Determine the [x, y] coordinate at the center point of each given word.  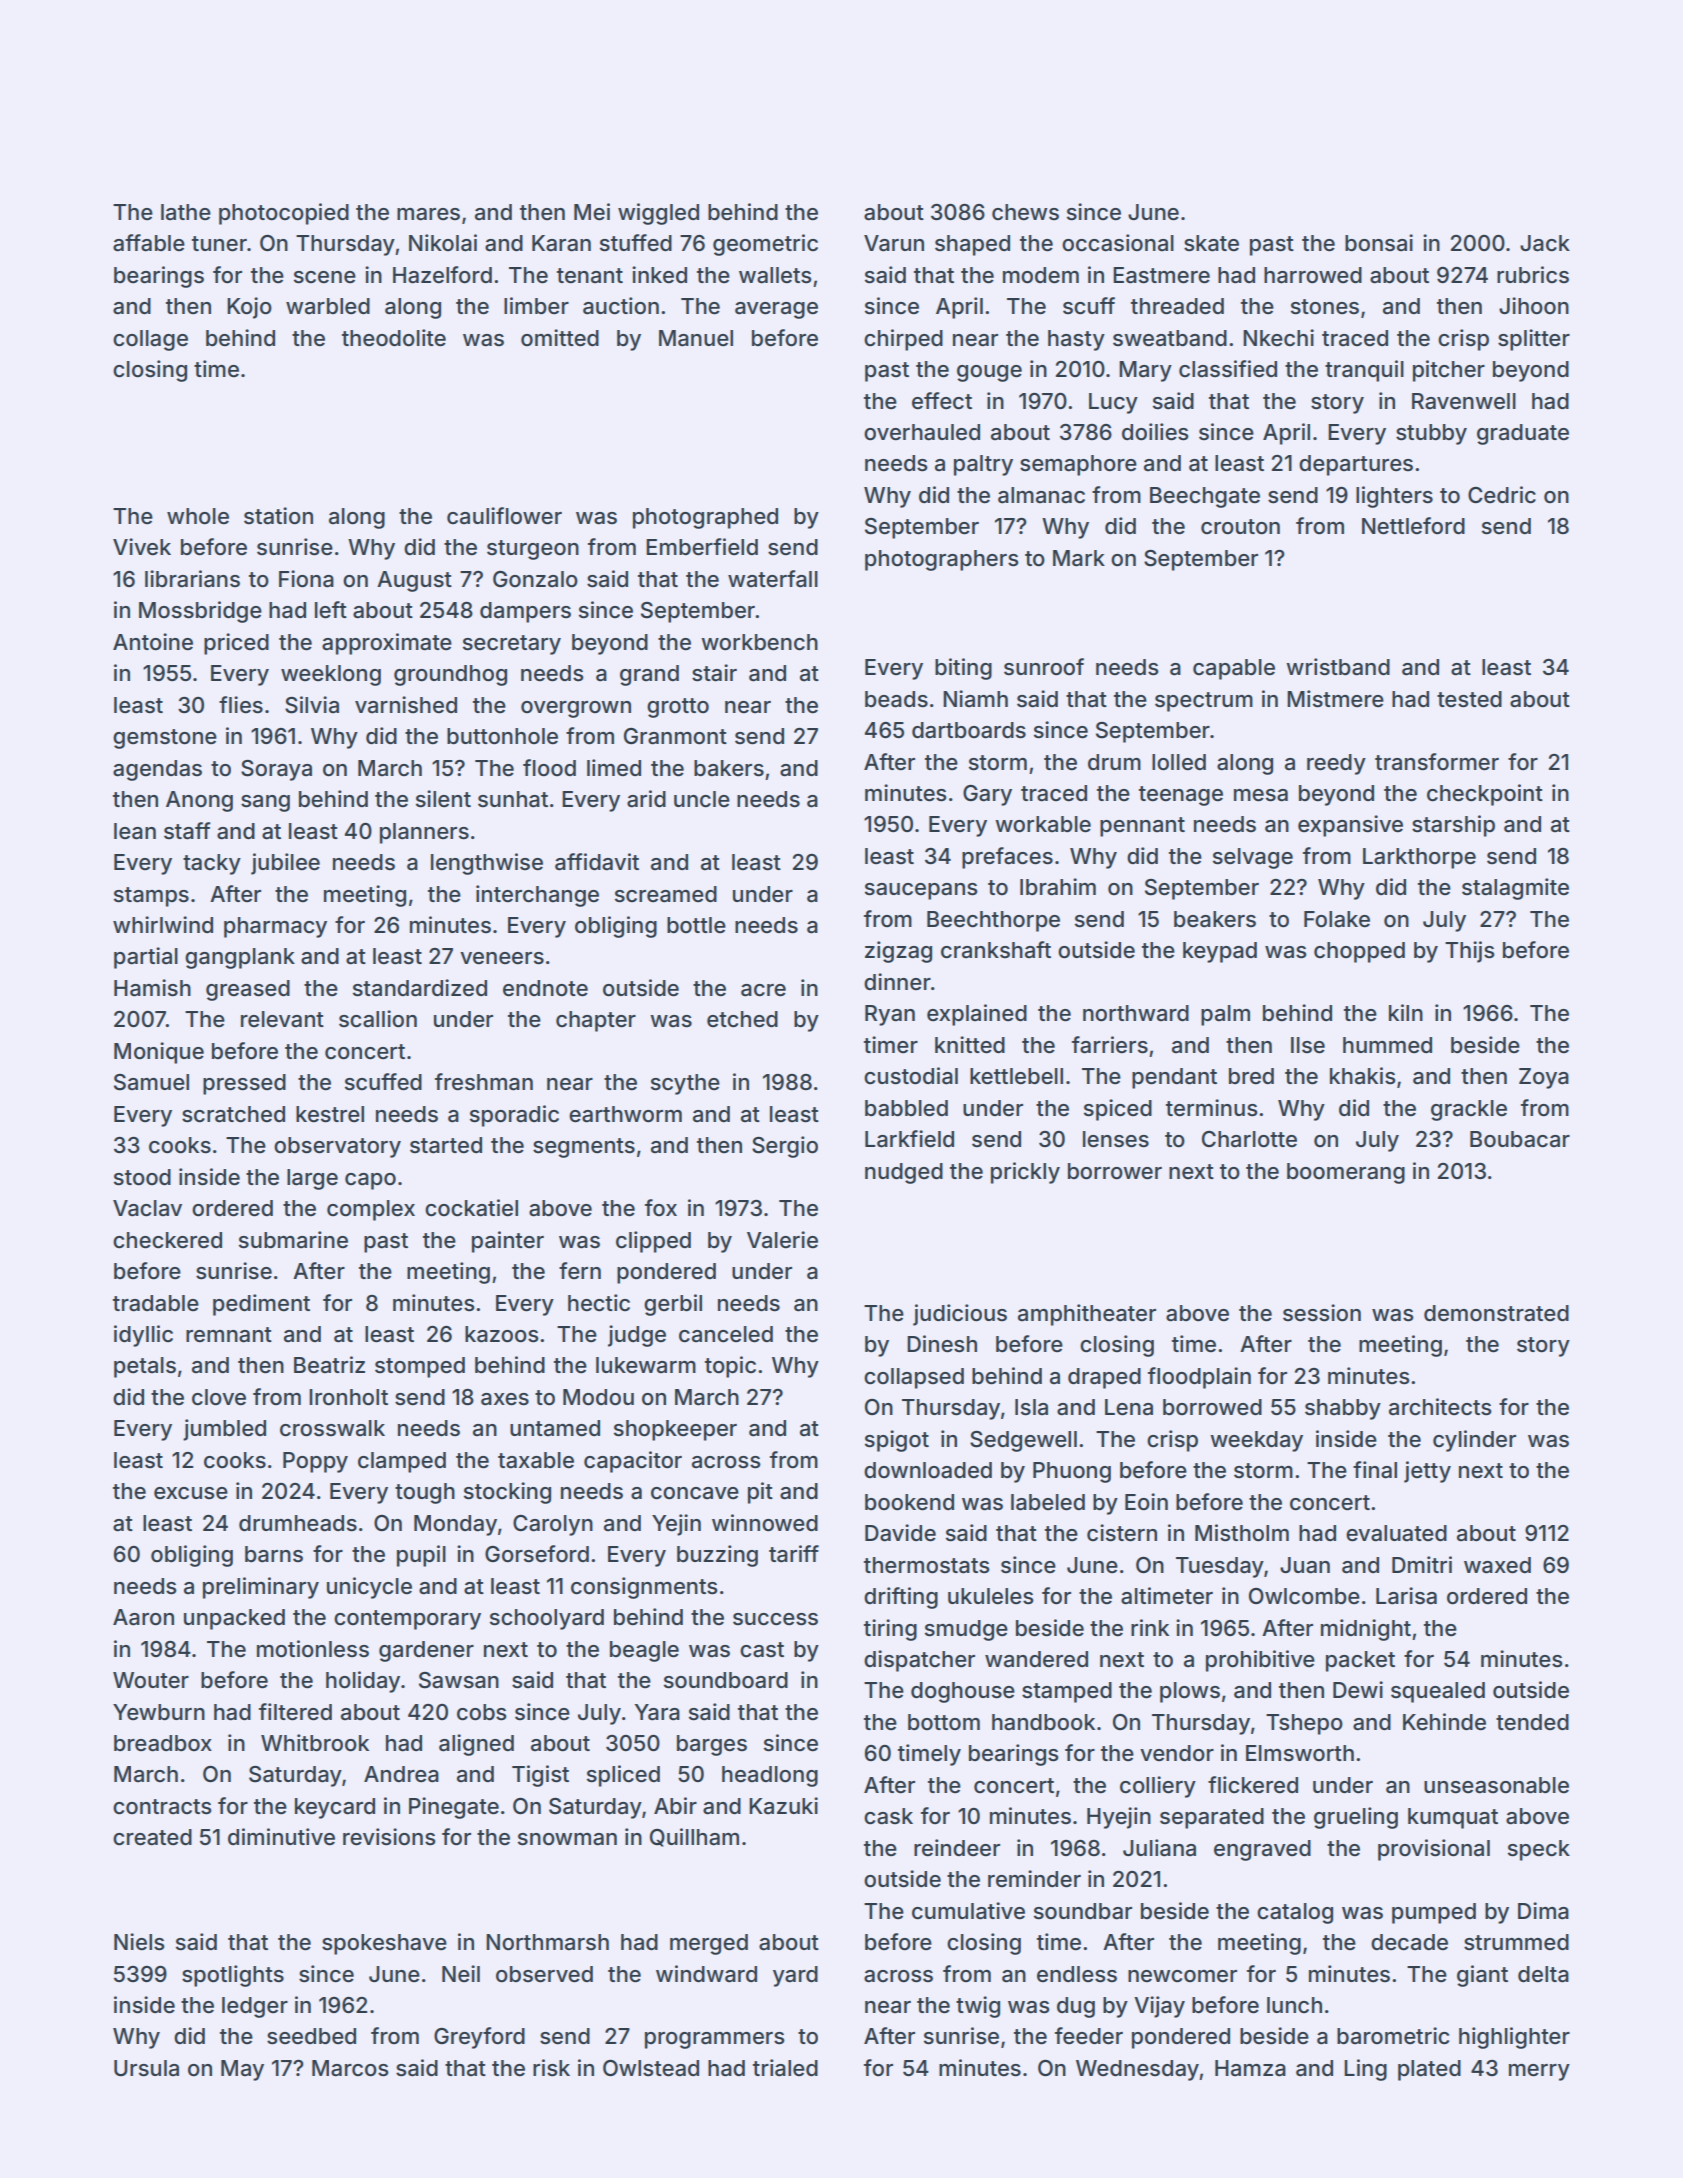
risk [551, 2068]
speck [1539, 1850]
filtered [295, 1712]
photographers [942, 560]
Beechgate [1205, 497]
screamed [666, 894]
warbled [328, 306]
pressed [244, 1084]
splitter [1534, 340]
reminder [1034, 1879]
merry [1539, 2072]
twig [978, 2007]
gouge [989, 373]
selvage [1253, 858]
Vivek [142, 547]
